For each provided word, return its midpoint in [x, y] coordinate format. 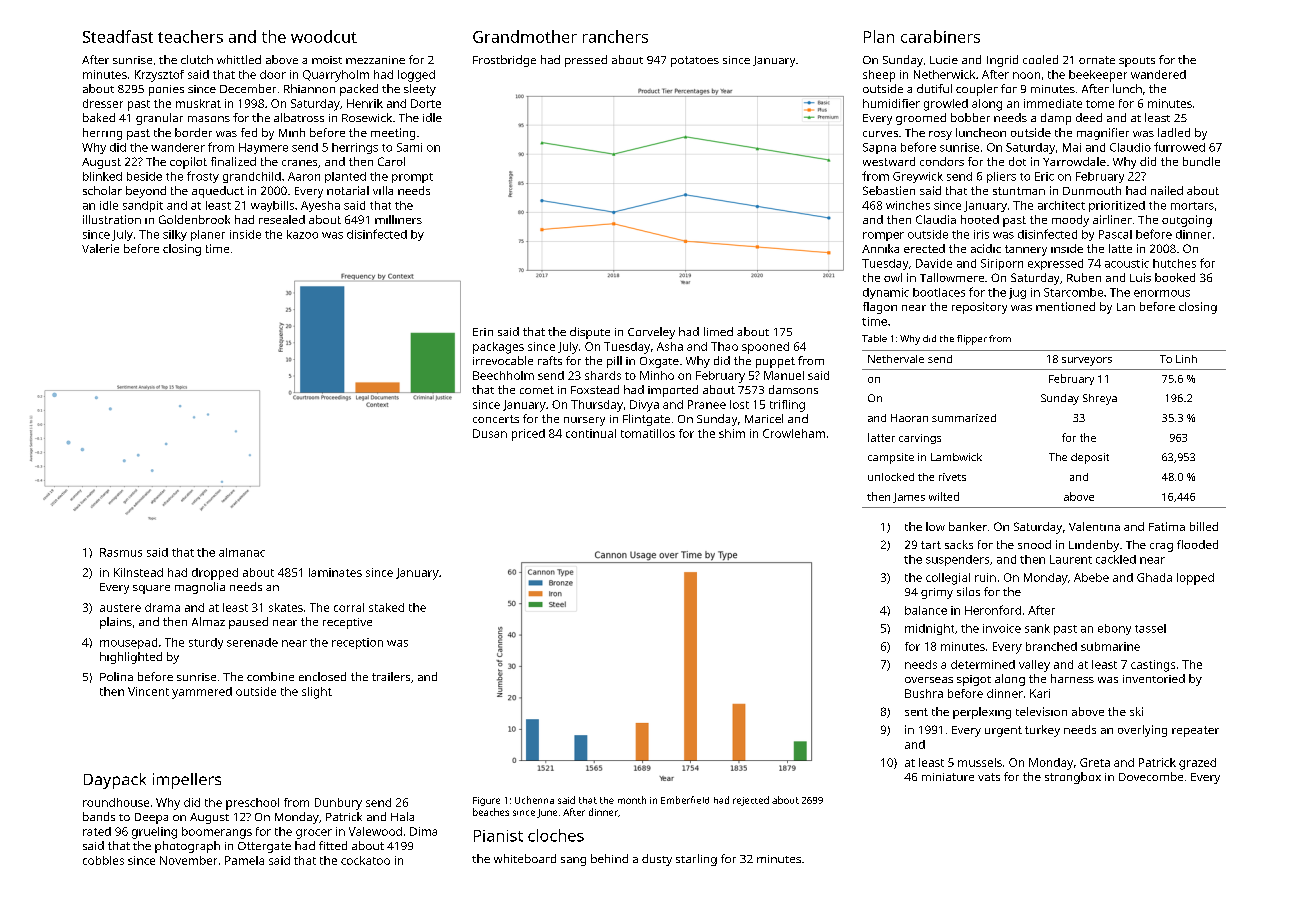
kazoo [302, 234]
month [632, 800]
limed [718, 331]
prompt [412, 178]
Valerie [100, 248]
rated [97, 831]
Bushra [924, 693]
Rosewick [367, 117]
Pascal [1115, 234]
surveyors [1087, 361]
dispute [590, 333]
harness [1072, 678]
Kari [1040, 693]
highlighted [131, 658]
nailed [1167, 190]
